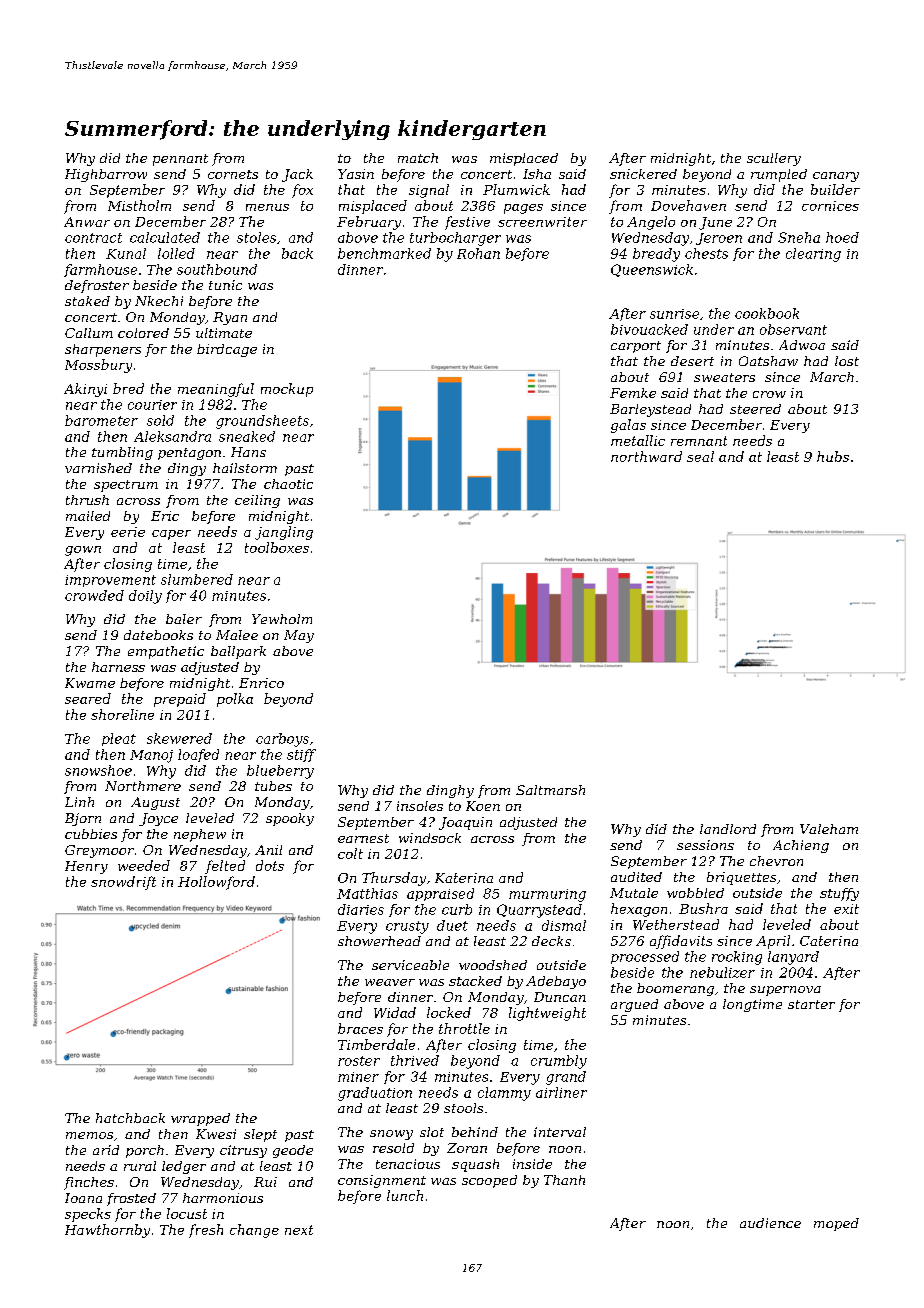 This image has width=924, height=1308. Describe the element at coordinates (829, 829) in the image. I see `Valeham` at that location.
